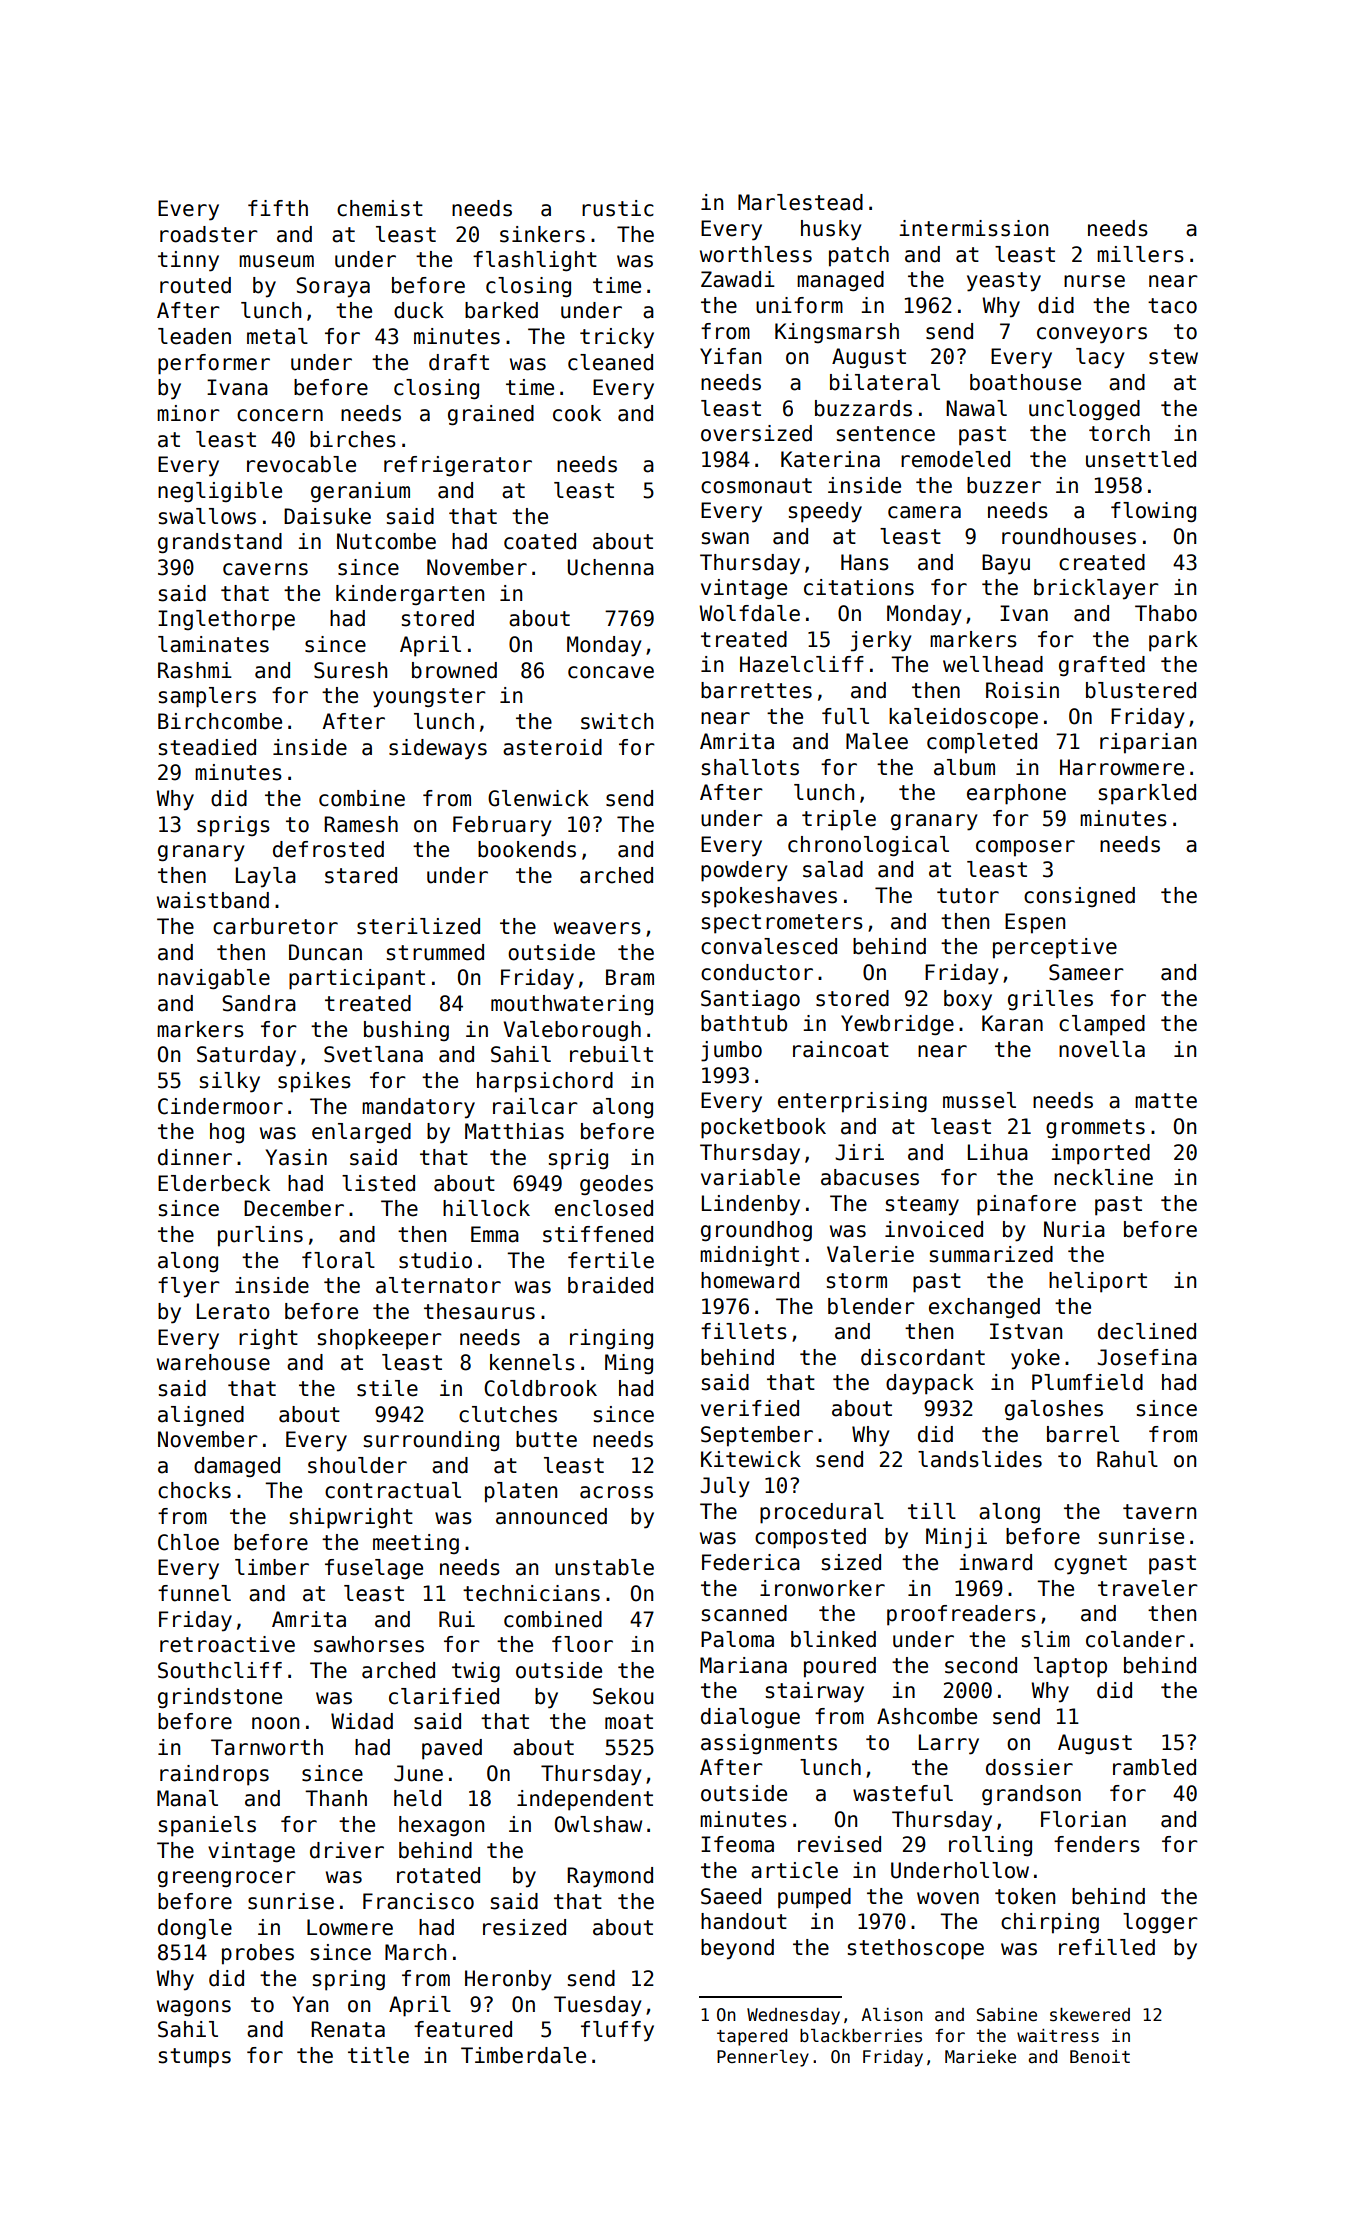 This image has height=2231, width=1355. I want to click on grommets, so click(1095, 1129).
